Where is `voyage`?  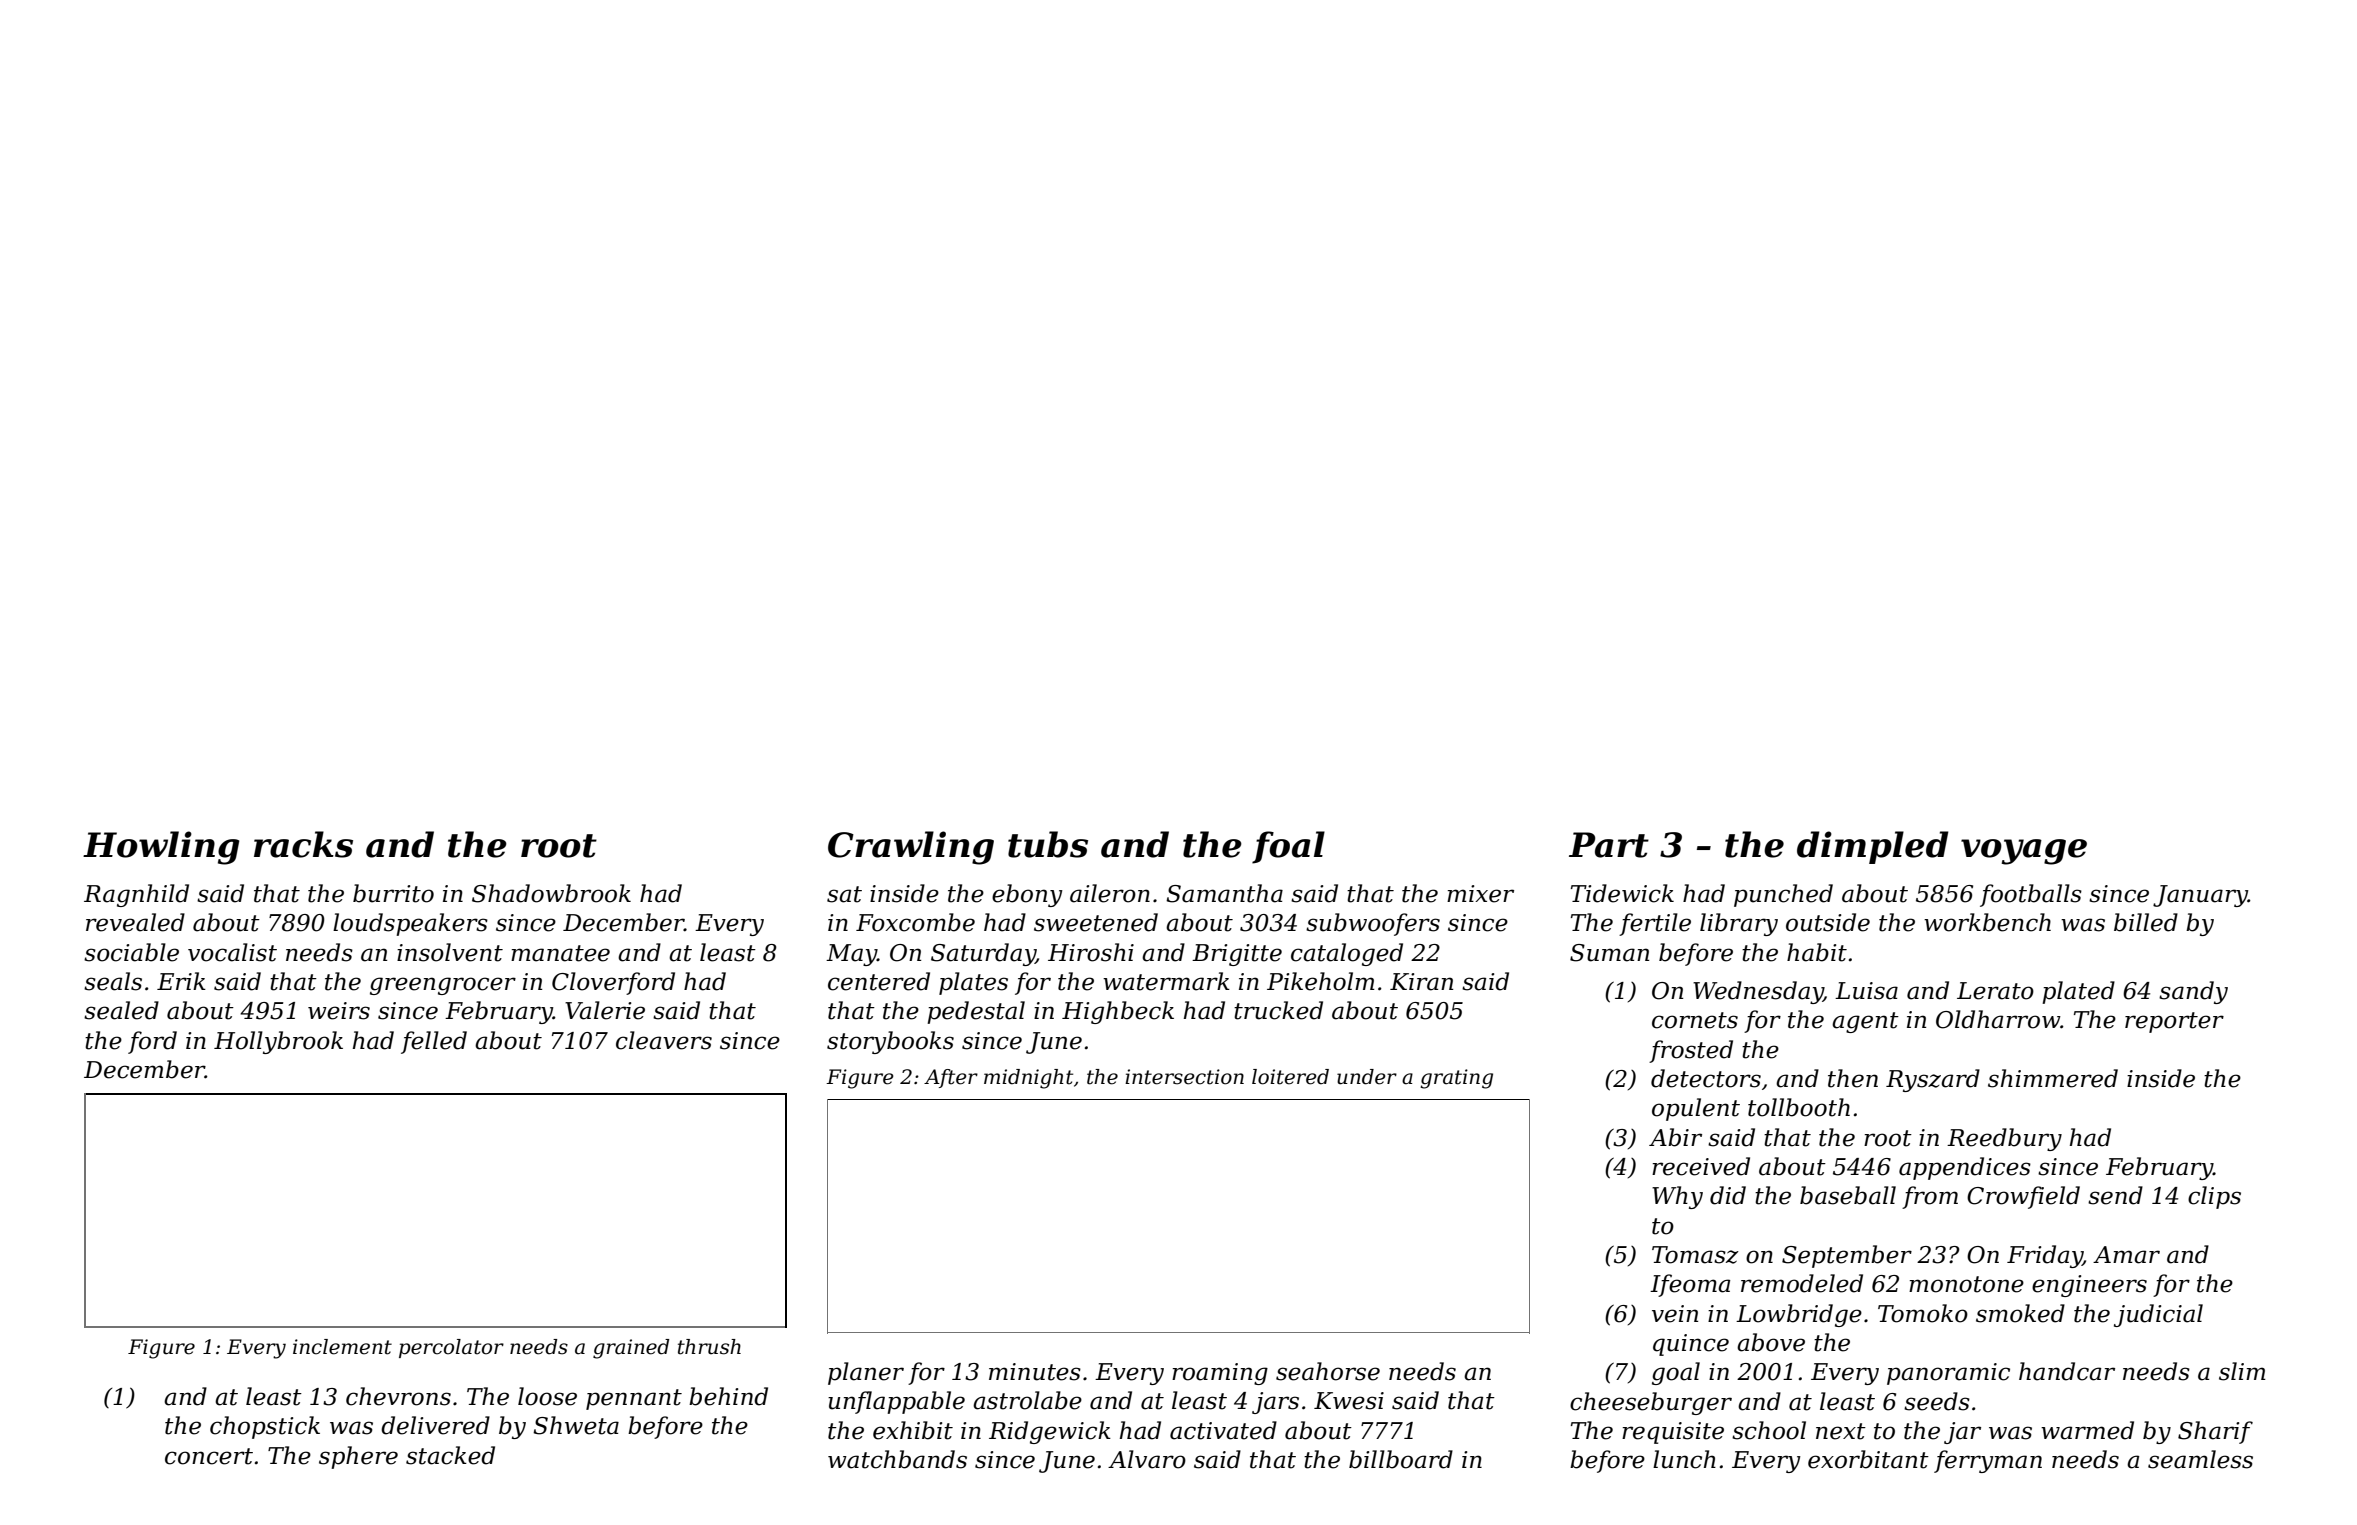
voyage is located at coordinates (2024, 852).
